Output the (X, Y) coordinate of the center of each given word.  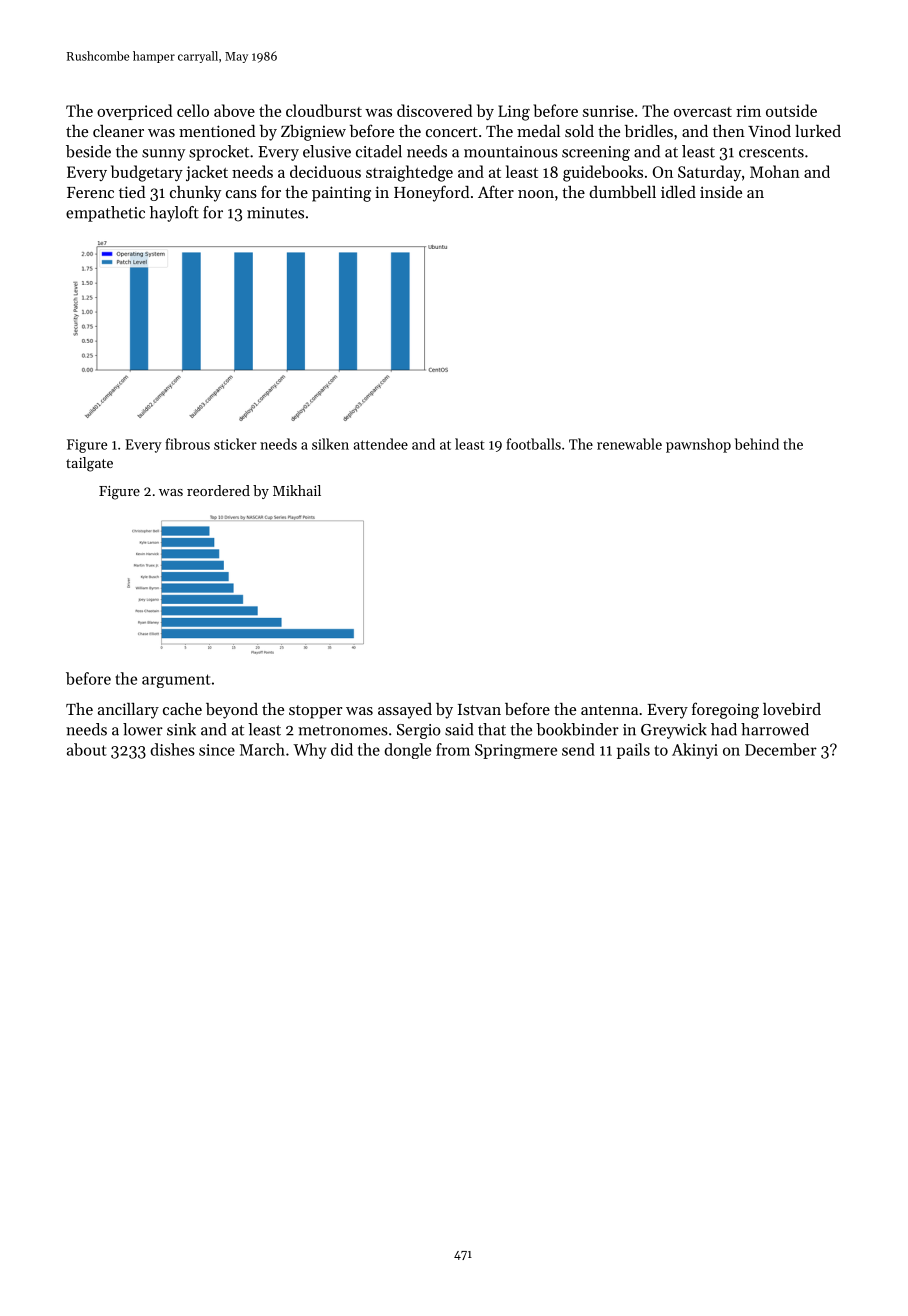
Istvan (479, 709)
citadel (379, 151)
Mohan (775, 171)
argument (176, 681)
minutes (275, 213)
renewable (629, 444)
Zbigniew (313, 133)
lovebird (792, 709)
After (496, 191)
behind (757, 444)
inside (721, 192)
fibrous (187, 444)
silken (330, 444)
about (87, 749)
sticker (235, 444)
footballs (533, 444)
